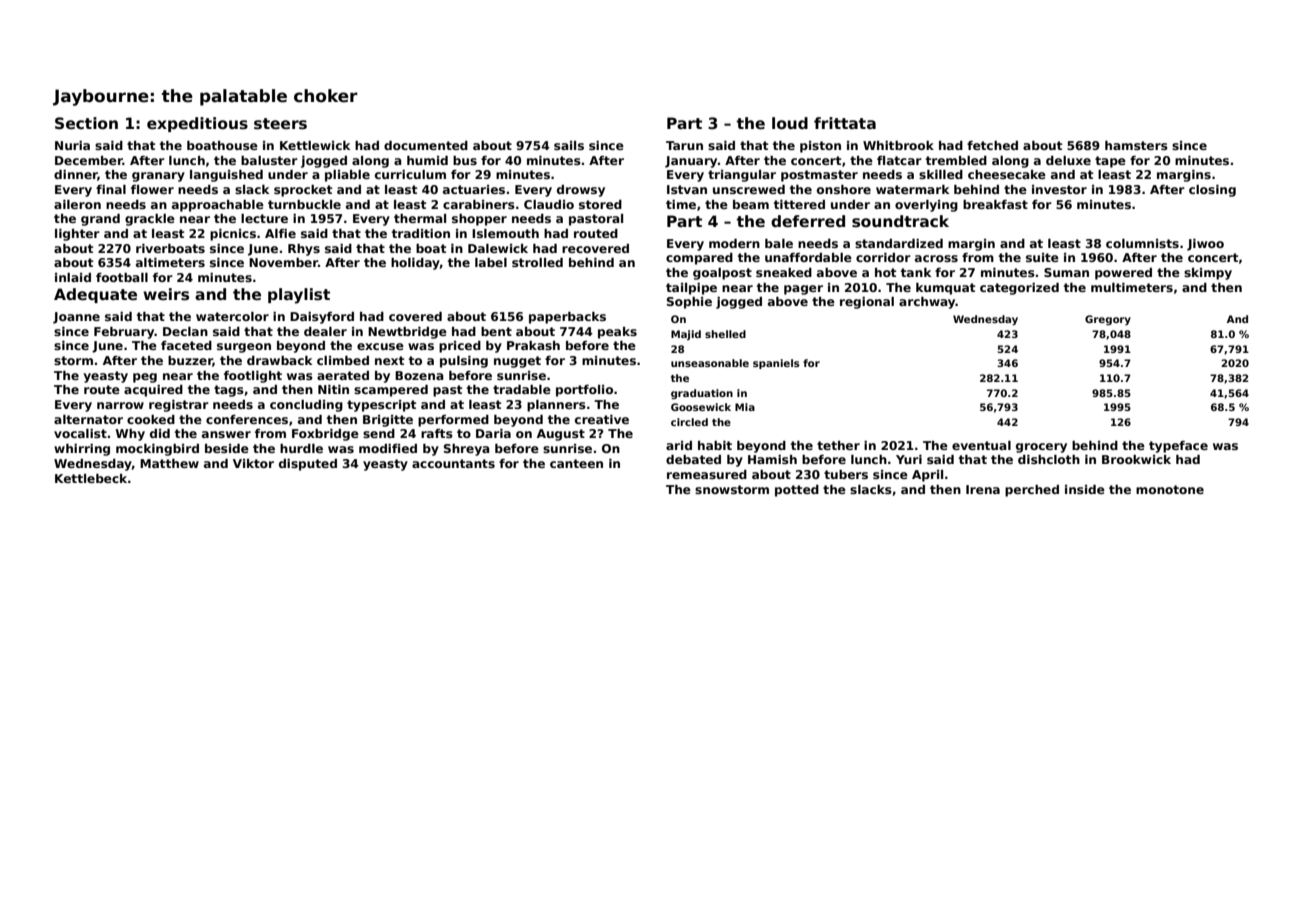 Image resolution: width=1308 pixels, height=924 pixels. Describe the element at coordinates (567, 318) in the image. I see `paperbacks` at that location.
